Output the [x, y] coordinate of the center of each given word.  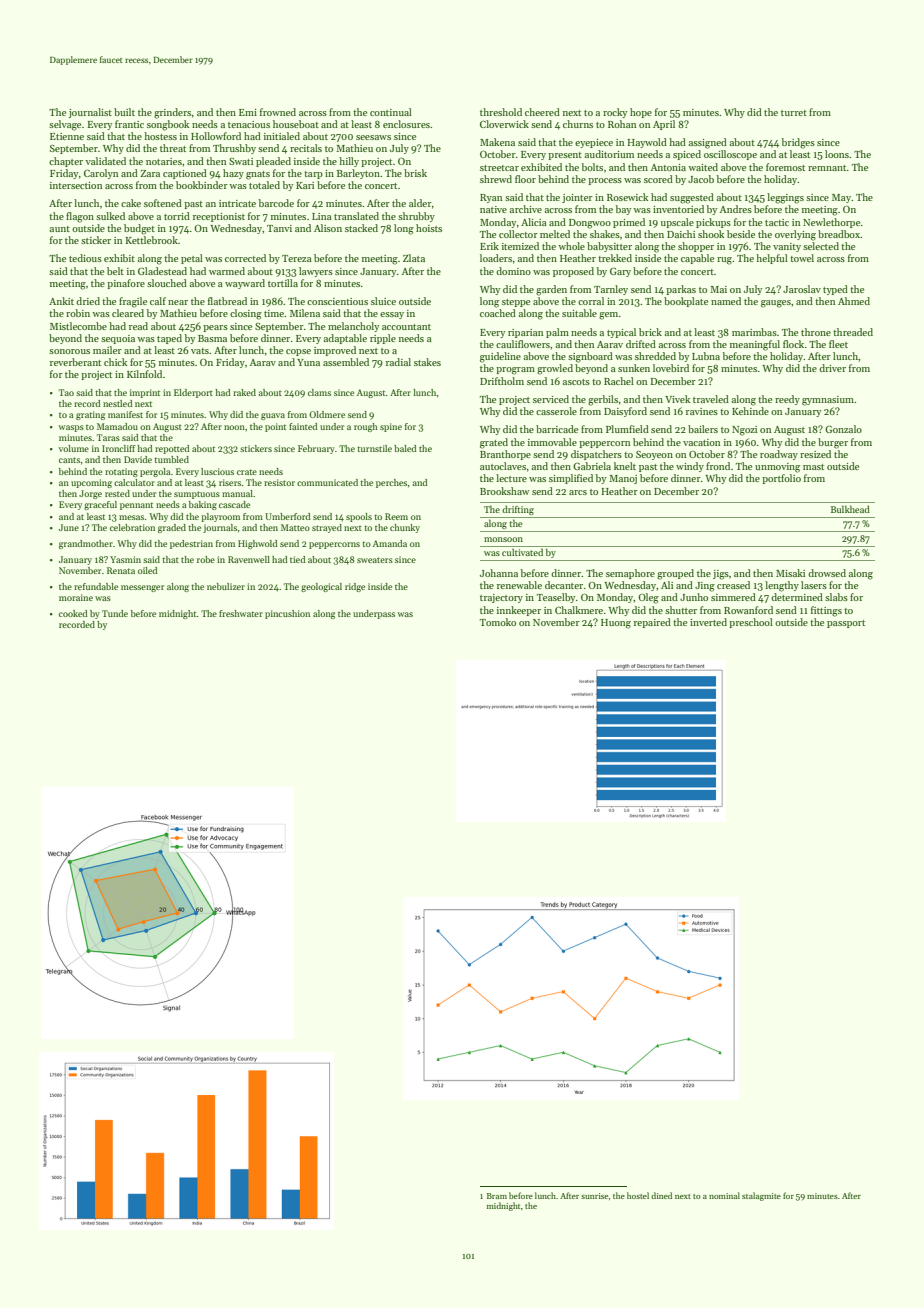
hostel [638, 1195]
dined [661, 1195]
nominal [724, 1195]
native [493, 209]
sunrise [594, 1196]
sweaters [375, 560]
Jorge [90, 494]
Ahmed [854, 301]
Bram [497, 1196]
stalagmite [761, 1196]
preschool [751, 623]
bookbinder [202, 185]
